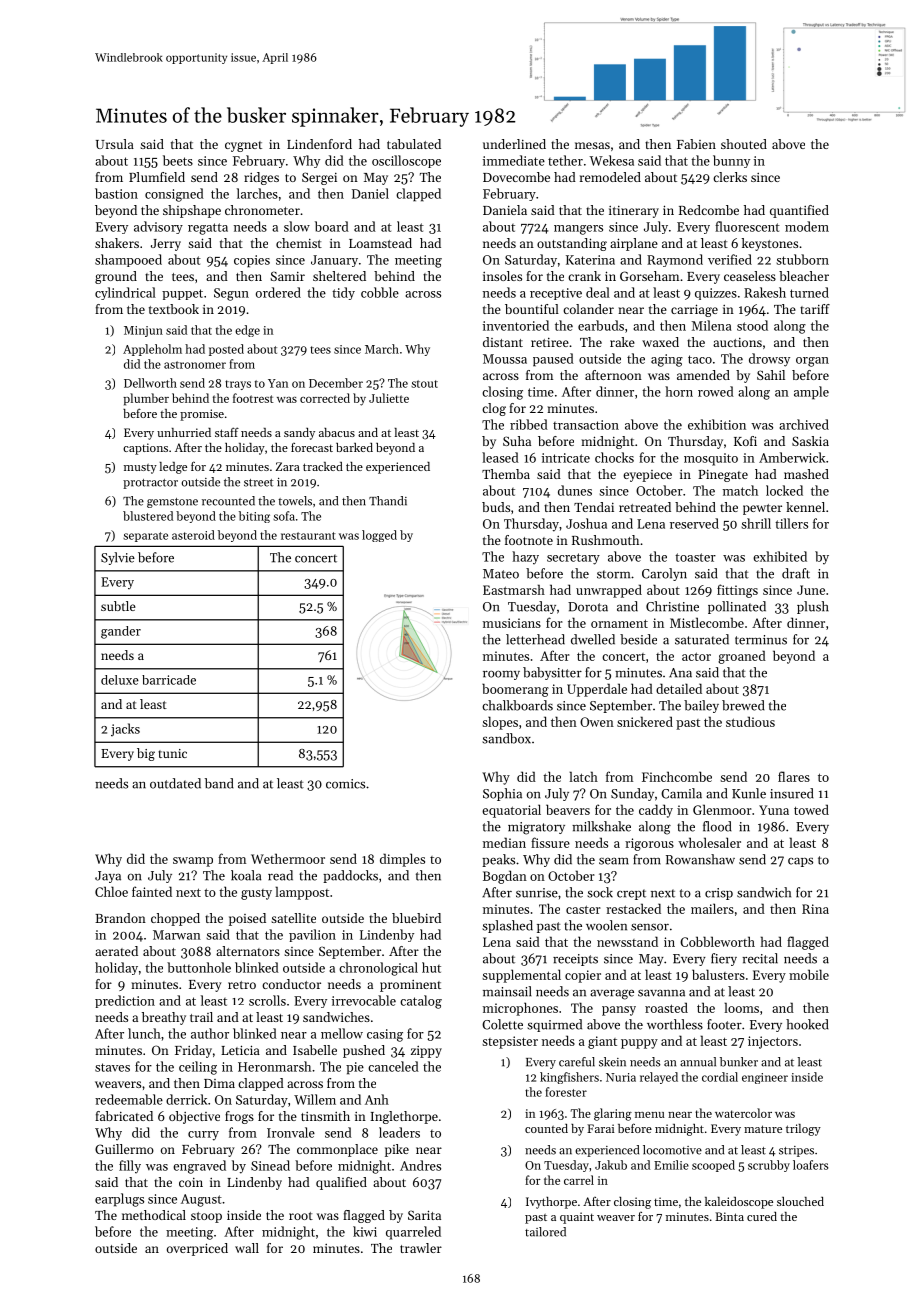 The image size is (924, 1308). I want to click on bunker, so click(739, 1062).
